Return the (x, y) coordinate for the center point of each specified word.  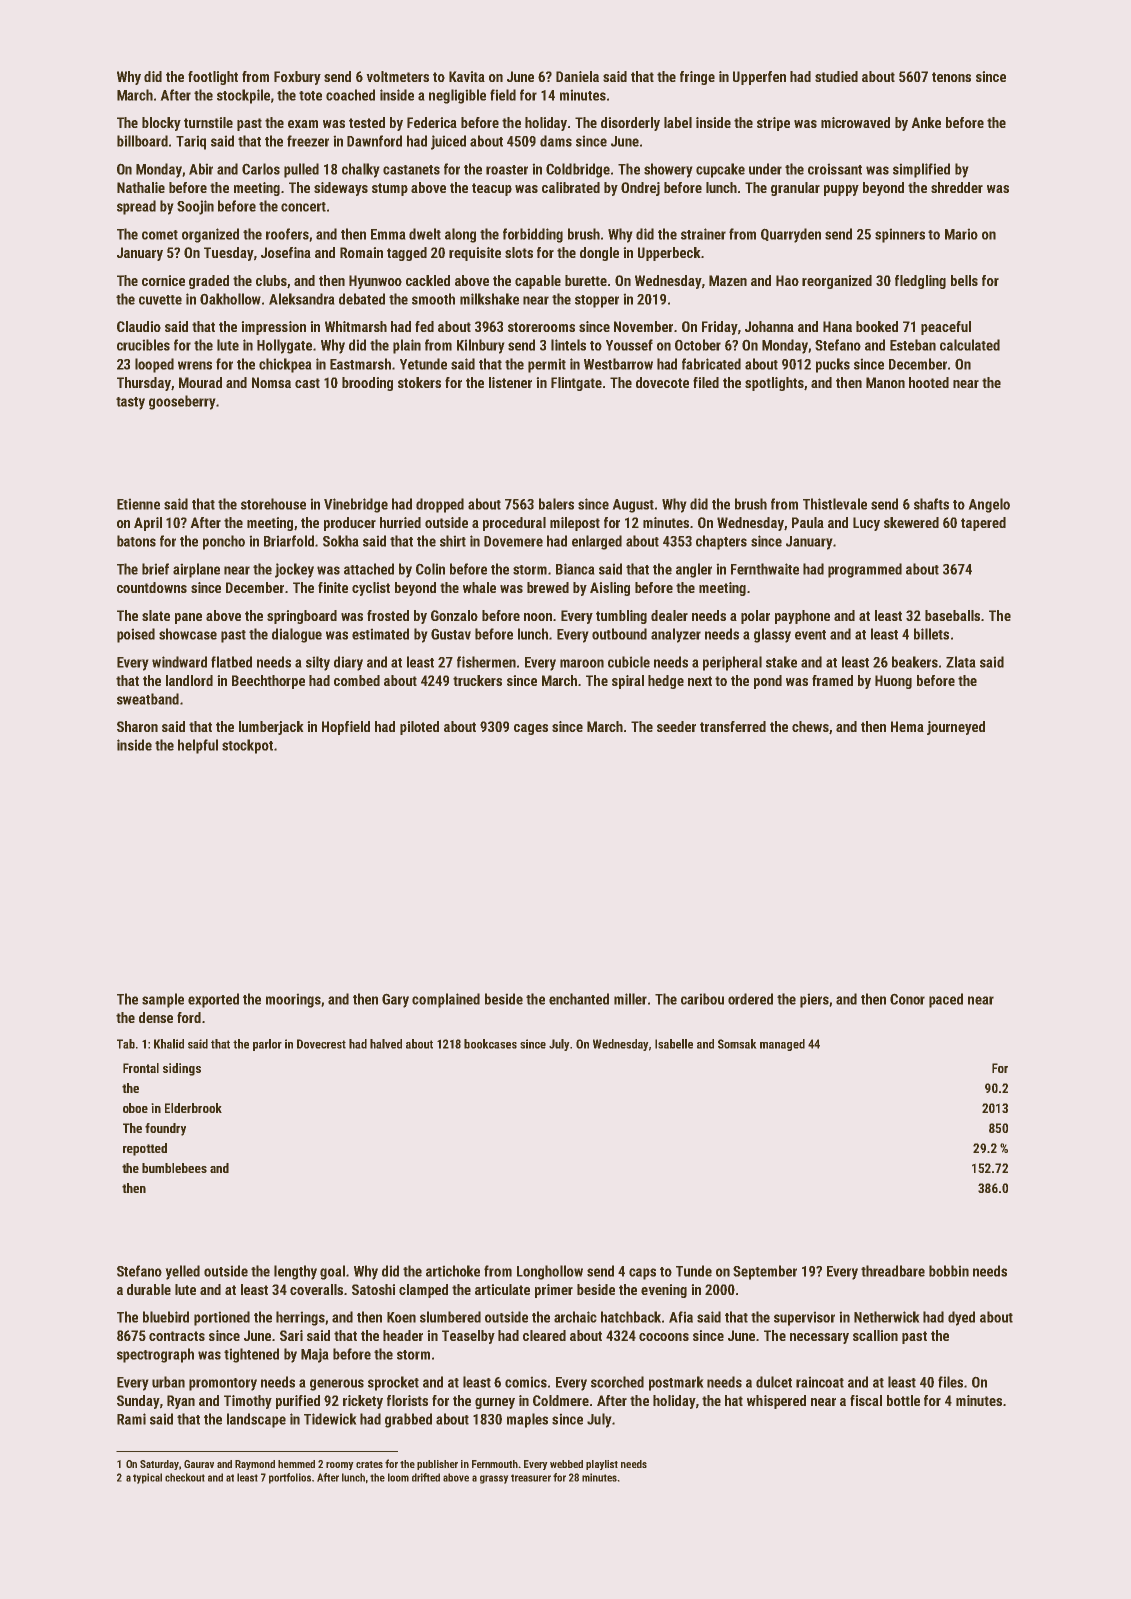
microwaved (855, 122)
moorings (293, 1000)
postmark (676, 1383)
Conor (907, 999)
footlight (213, 78)
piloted (419, 728)
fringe (697, 78)
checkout (185, 1477)
